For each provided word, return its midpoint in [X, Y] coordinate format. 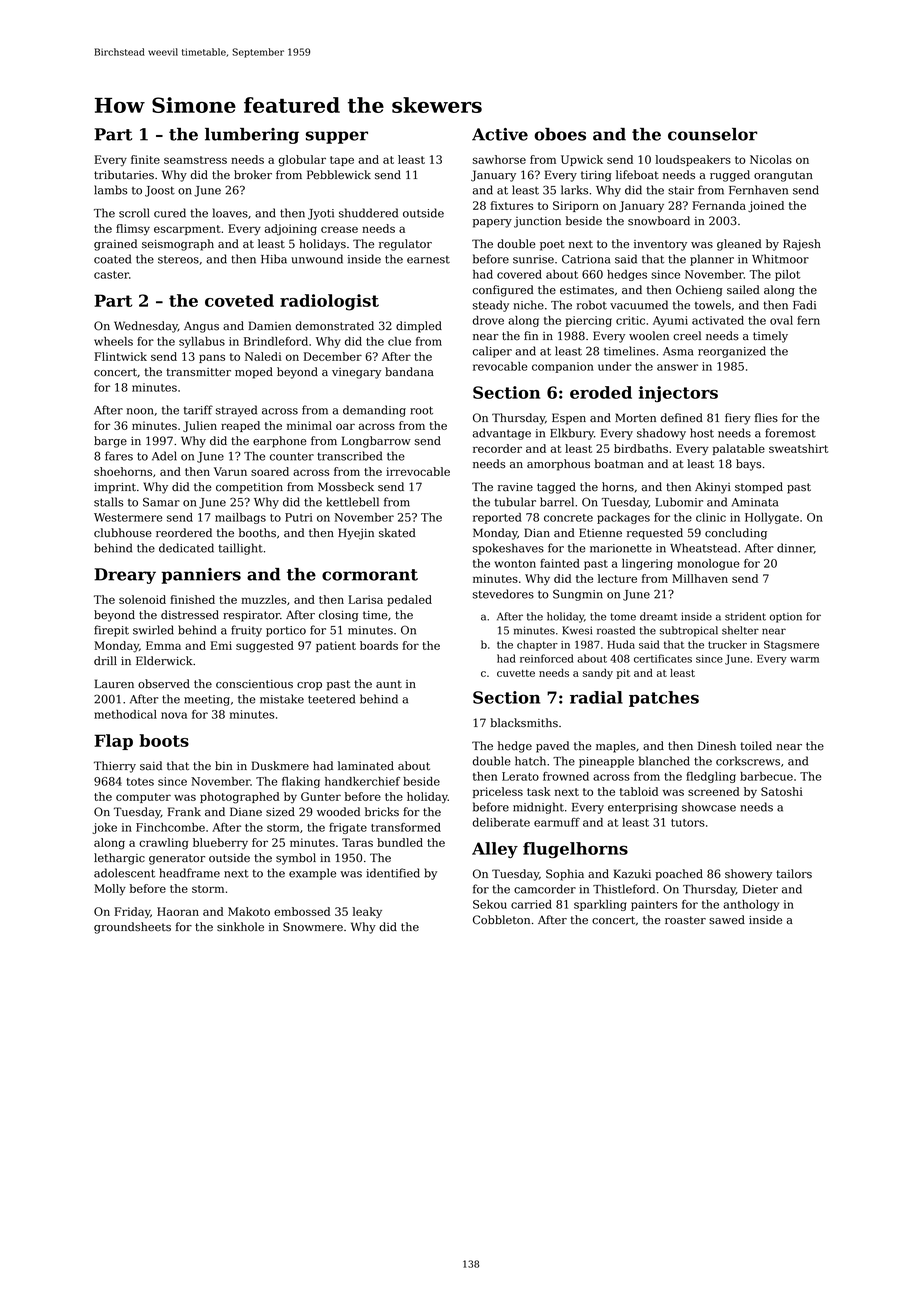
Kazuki [632, 873]
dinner [795, 548]
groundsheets [132, 928]
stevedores [503, 594]
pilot [788, 275]
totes [140, 782]
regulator [405, 245]
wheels [113, 341]
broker [253, 175]
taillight [240, 549]
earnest [428, 260]
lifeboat [637, 175]
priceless [498, 792]
